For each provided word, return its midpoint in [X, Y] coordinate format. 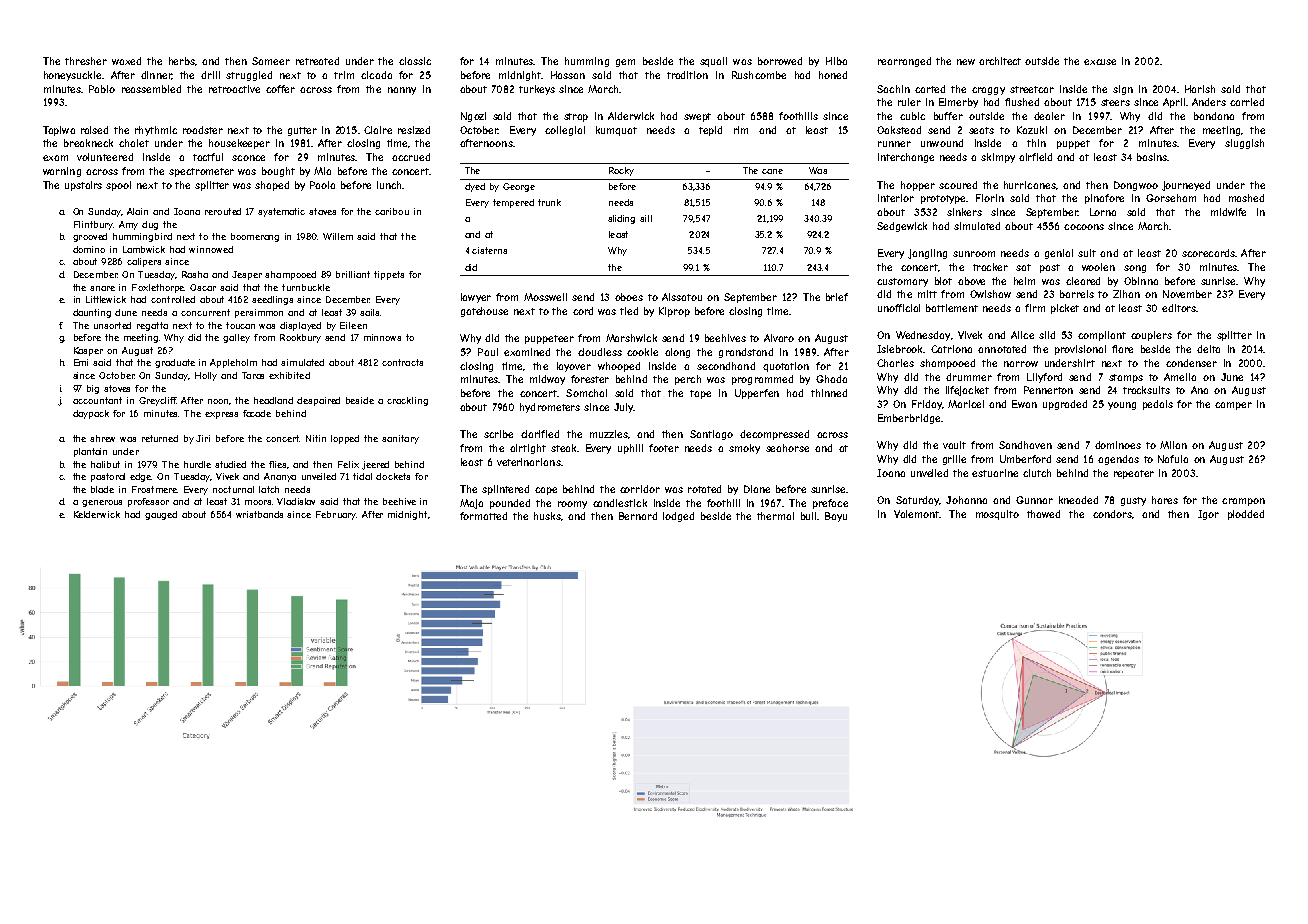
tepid [710, 131]
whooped [619, 367]
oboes [629, 297]
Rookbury [300, 338]
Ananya [280, 477]
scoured [958, 185]
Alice [1022, 335]
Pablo [102, 89]
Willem [338, 236]
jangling [927, 254]
